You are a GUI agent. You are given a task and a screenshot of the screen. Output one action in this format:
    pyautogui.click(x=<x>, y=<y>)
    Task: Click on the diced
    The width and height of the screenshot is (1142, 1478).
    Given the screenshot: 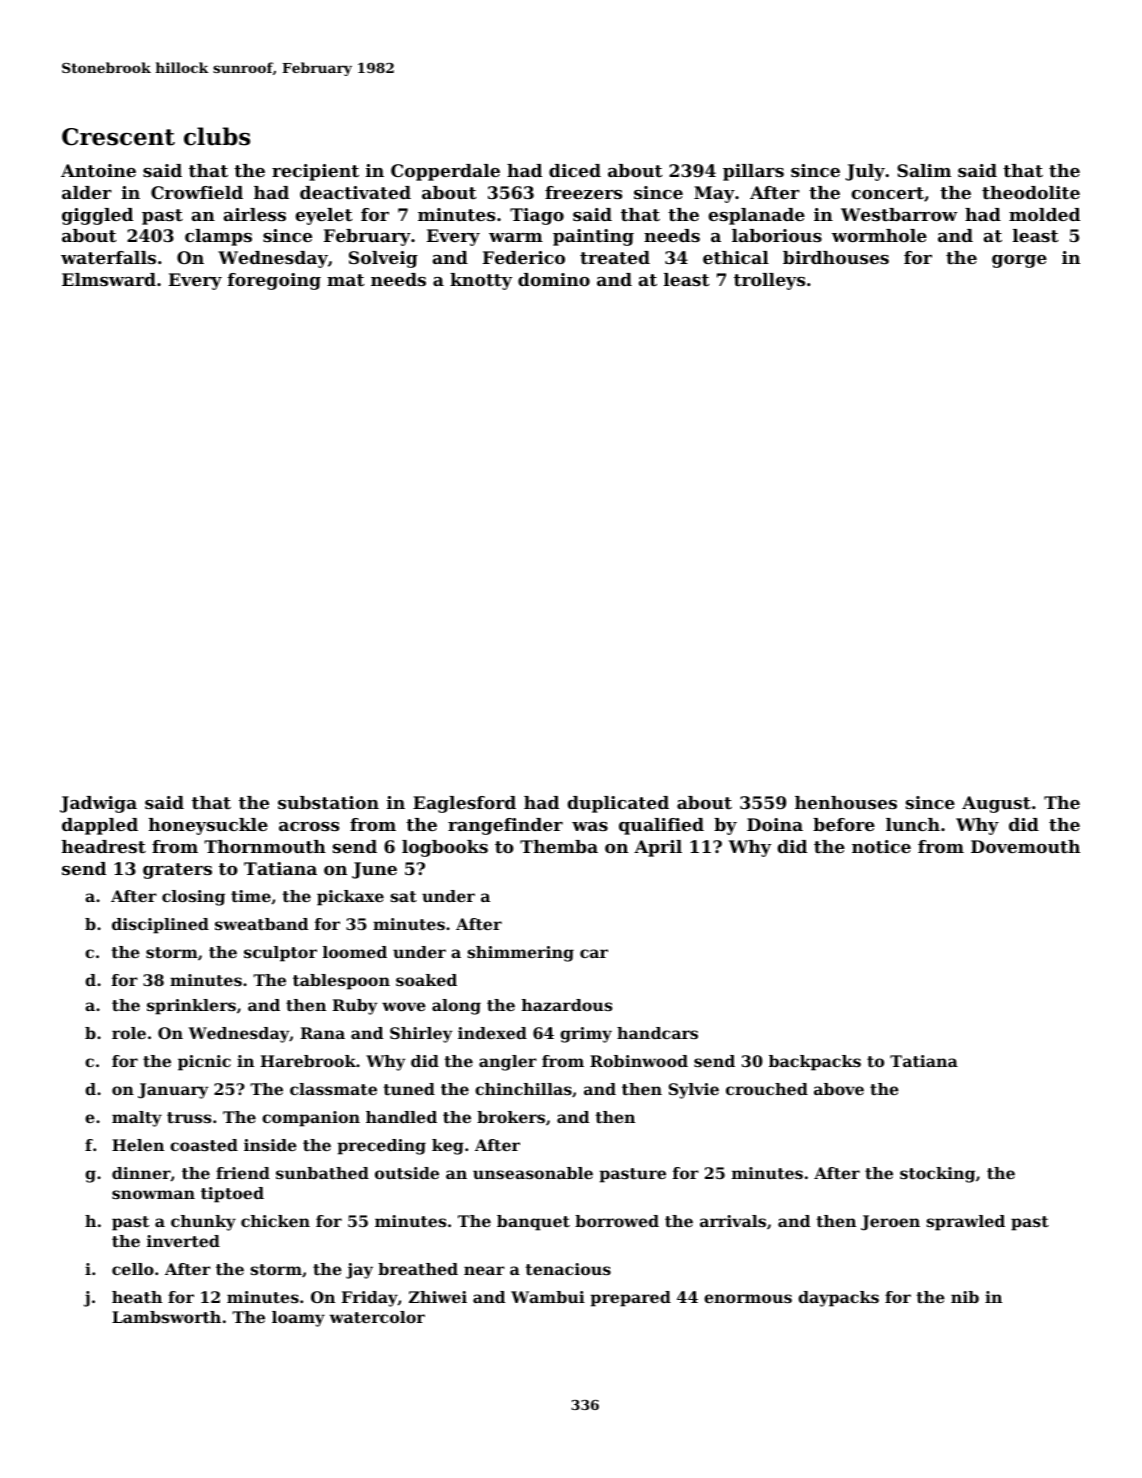 What is the action you would take?
    pyautogui.click(x=575, y=170)
